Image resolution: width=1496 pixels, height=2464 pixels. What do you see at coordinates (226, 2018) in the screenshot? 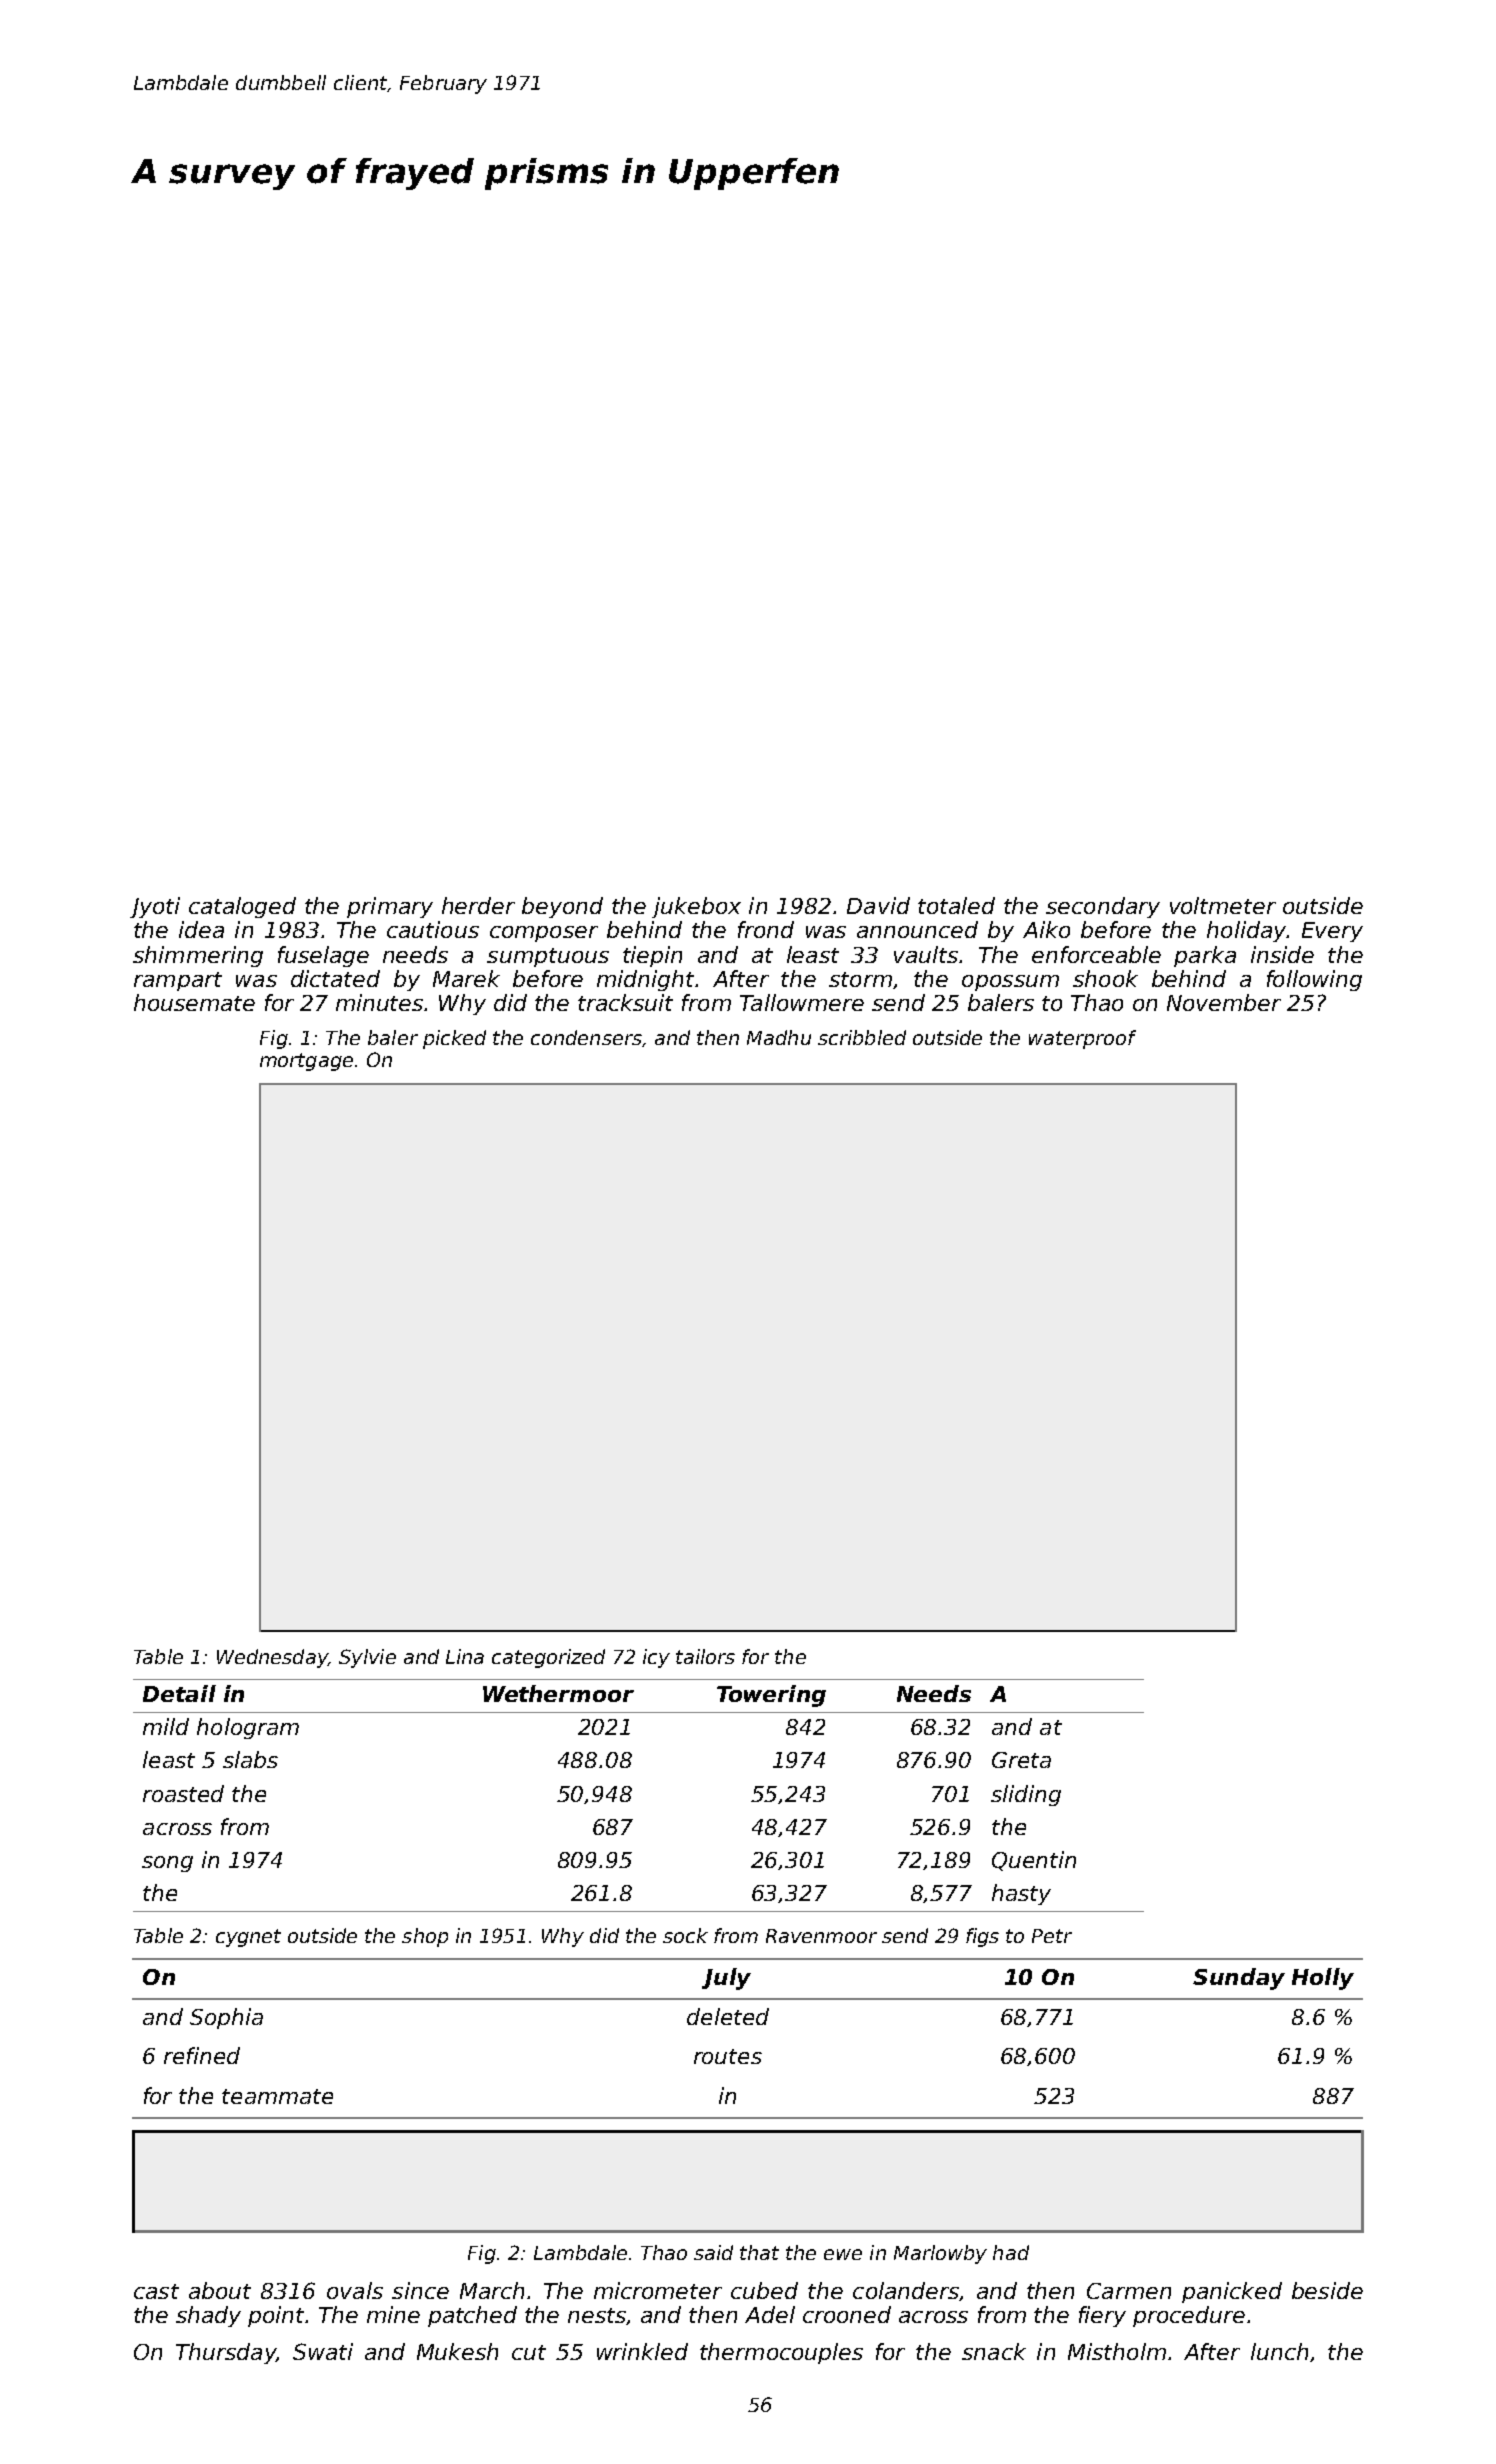
I see `Sophia` at bounding box center [226, 2018].
